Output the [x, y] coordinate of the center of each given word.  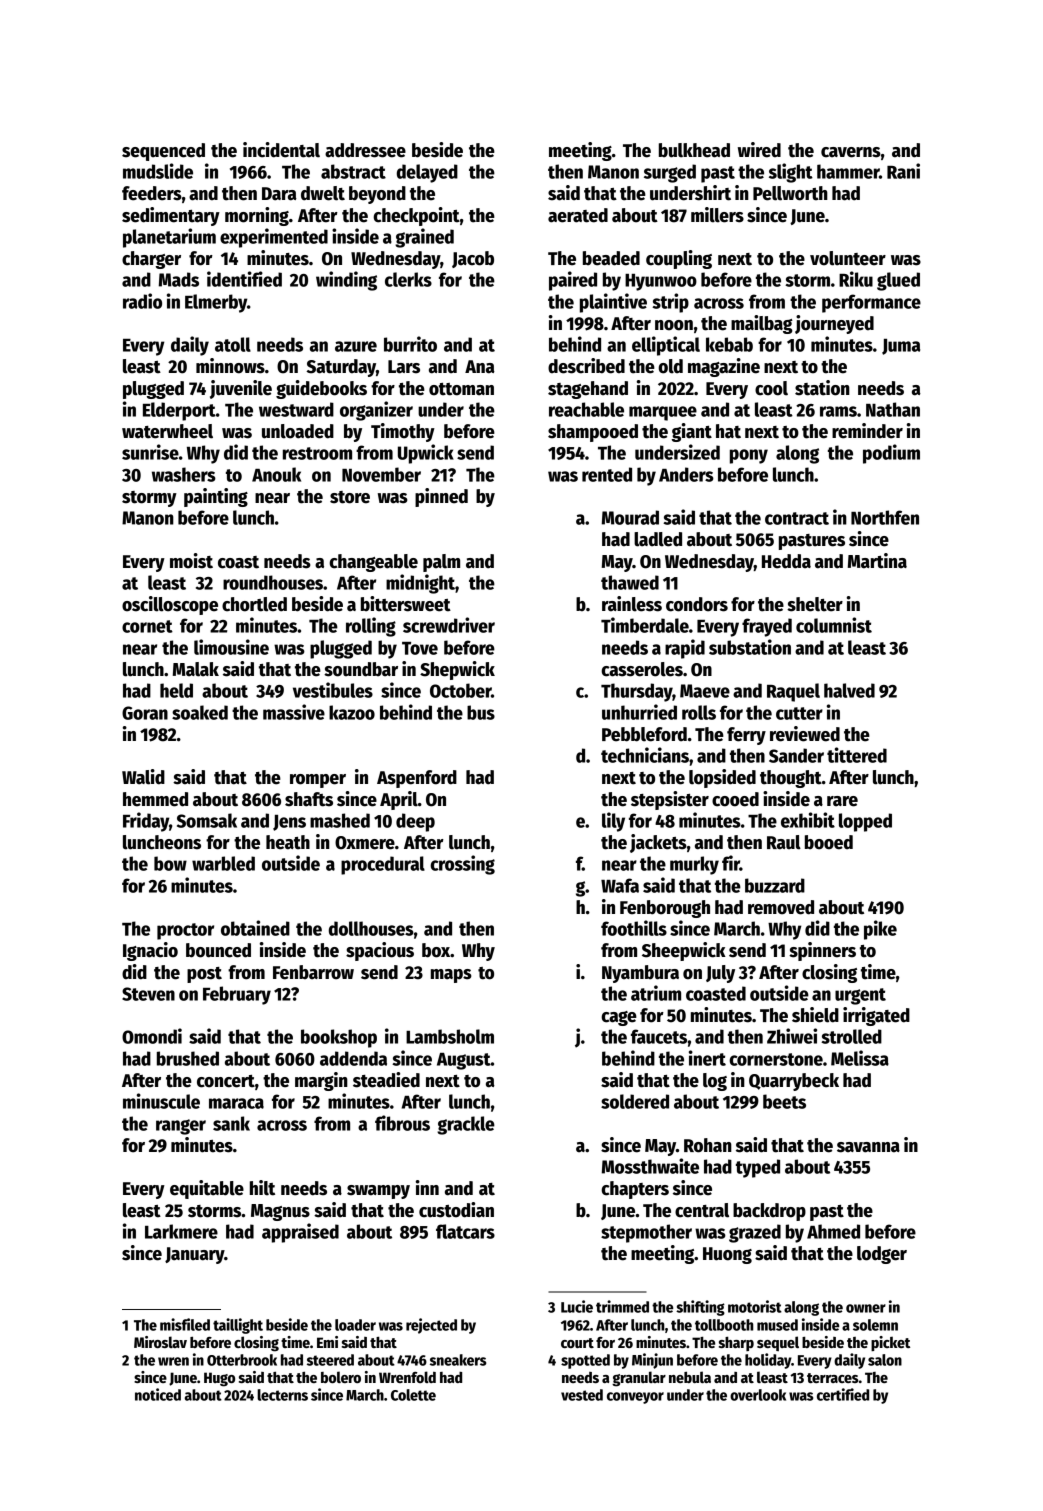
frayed [767, 627]
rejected [431, 1326]
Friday [146, 822]
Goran [145, 713]
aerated [578, 215]
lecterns [282, 1395]
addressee [365, 150]
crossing [462, 865]
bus [481, 712]
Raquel [793, 692]
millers [717, 215]
